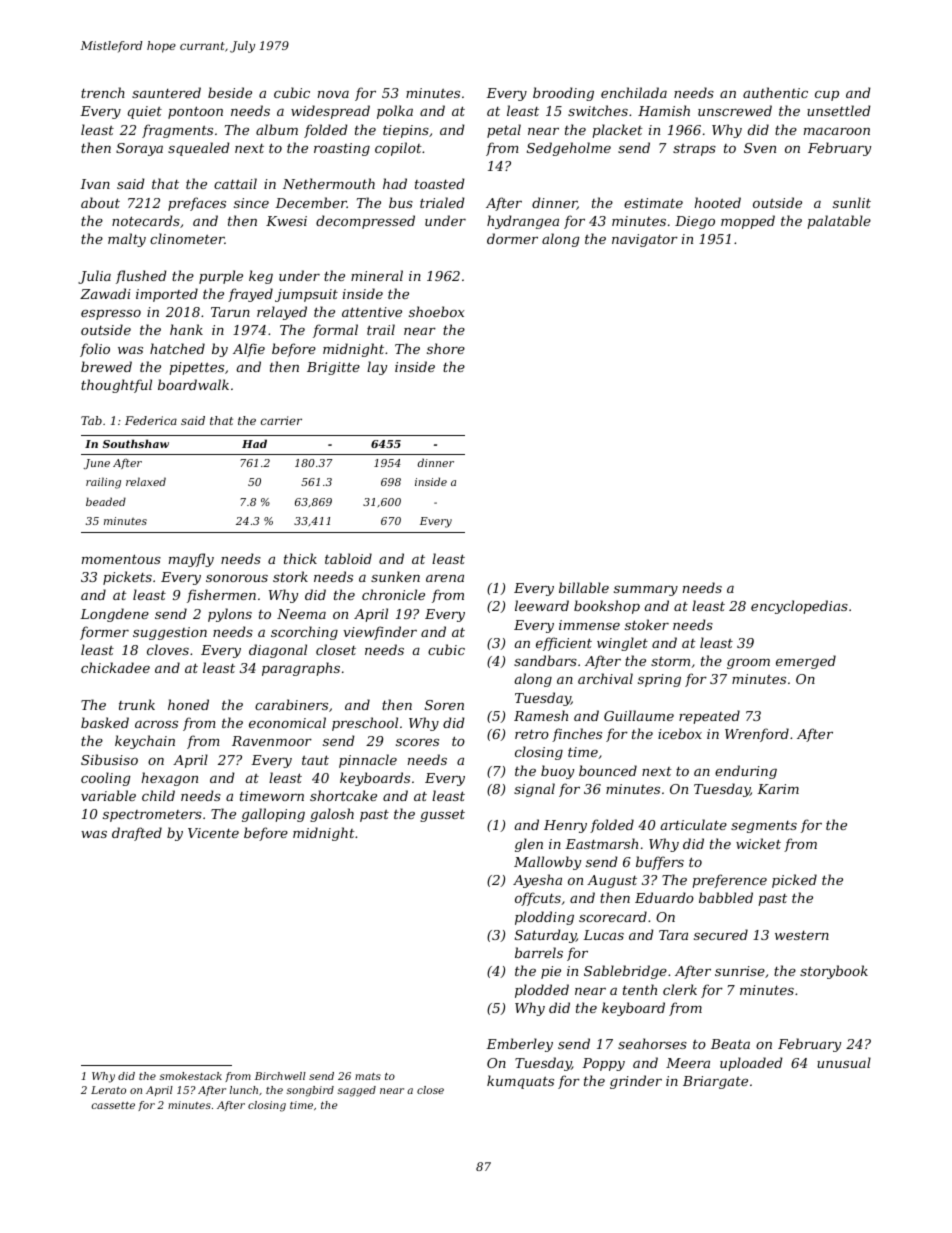 The height and width of the screenshot is (1233, 952). Describe the element at coordinates (748, 664) in the screenshot. I see `groom` at that location.
